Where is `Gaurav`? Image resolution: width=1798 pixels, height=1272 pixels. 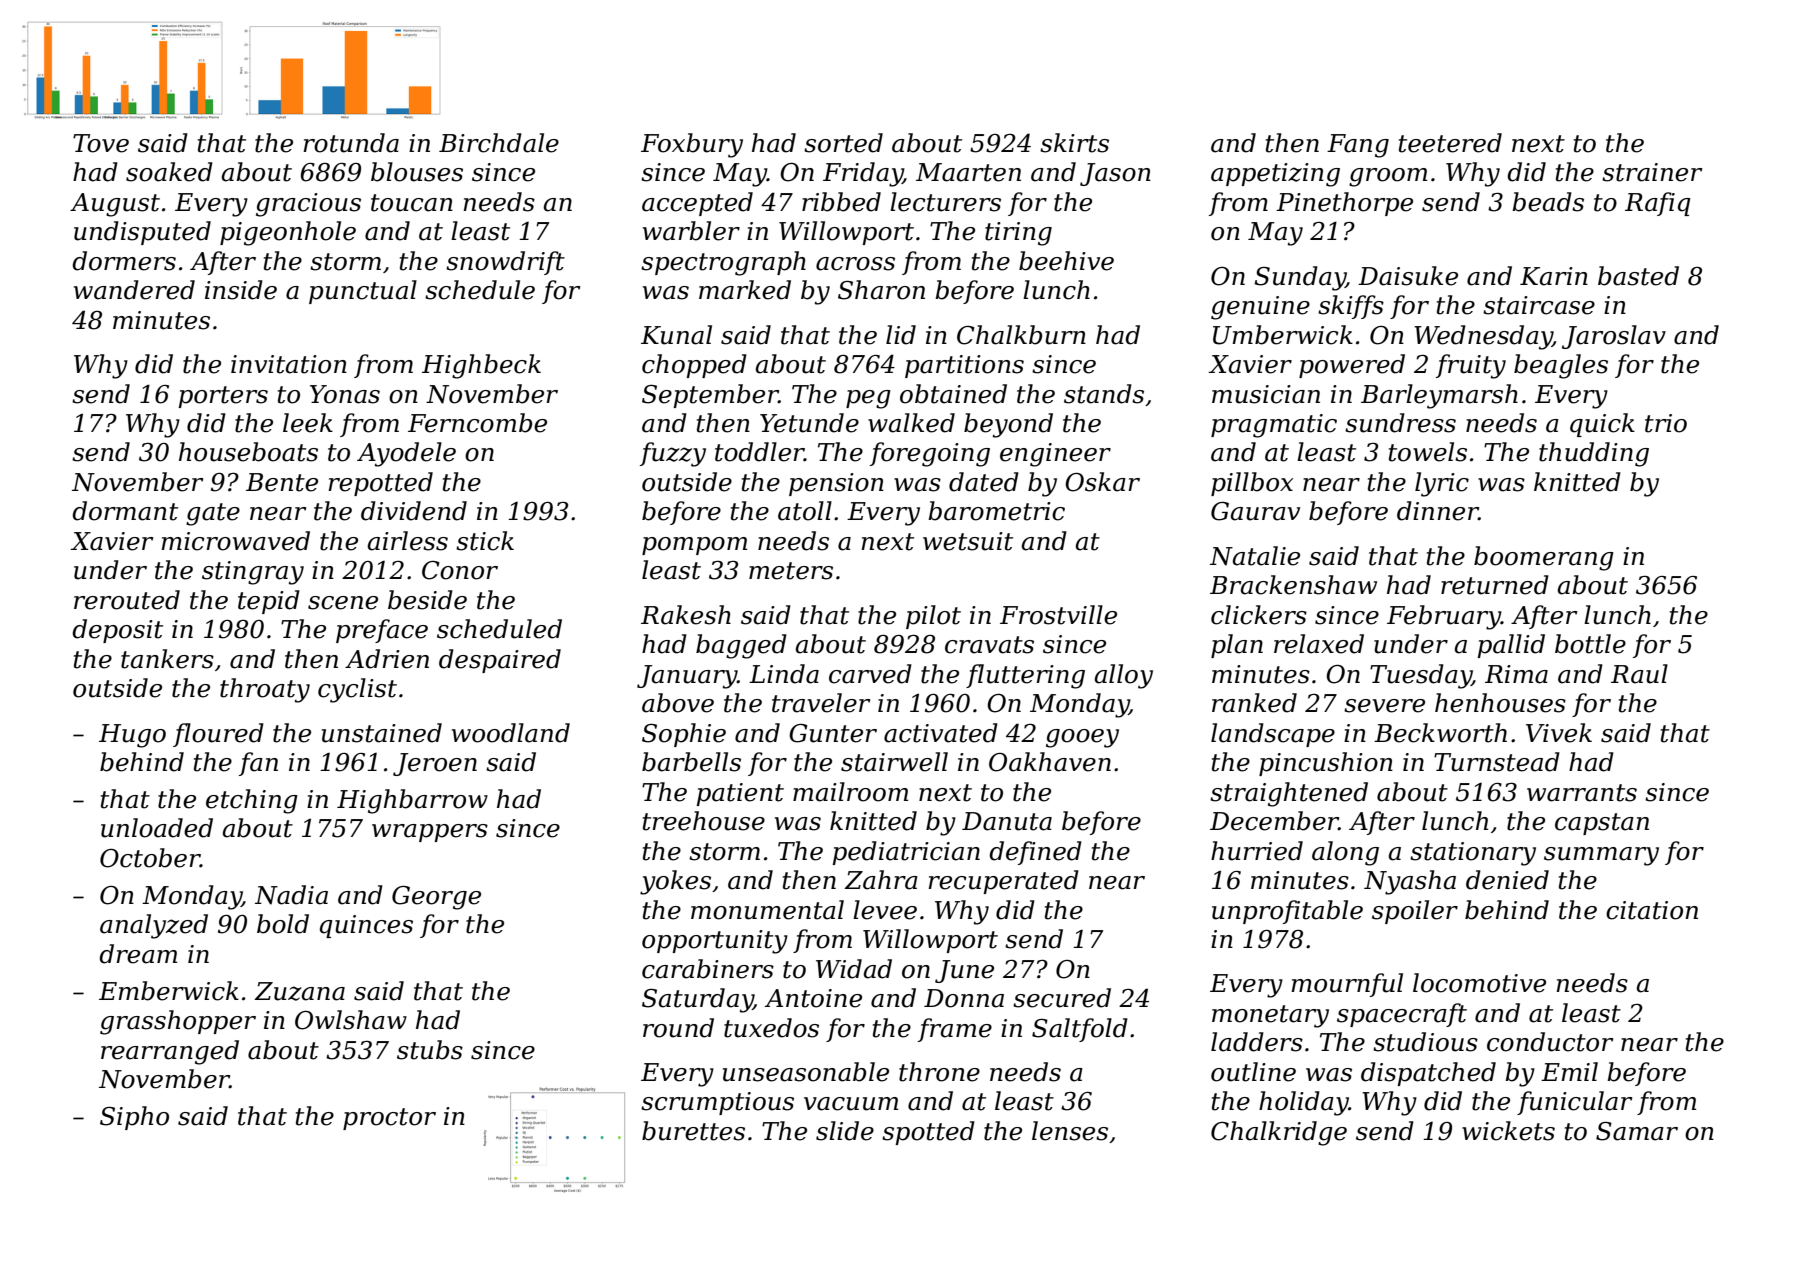 Gaurav is located at coordinates (1255, 511).
